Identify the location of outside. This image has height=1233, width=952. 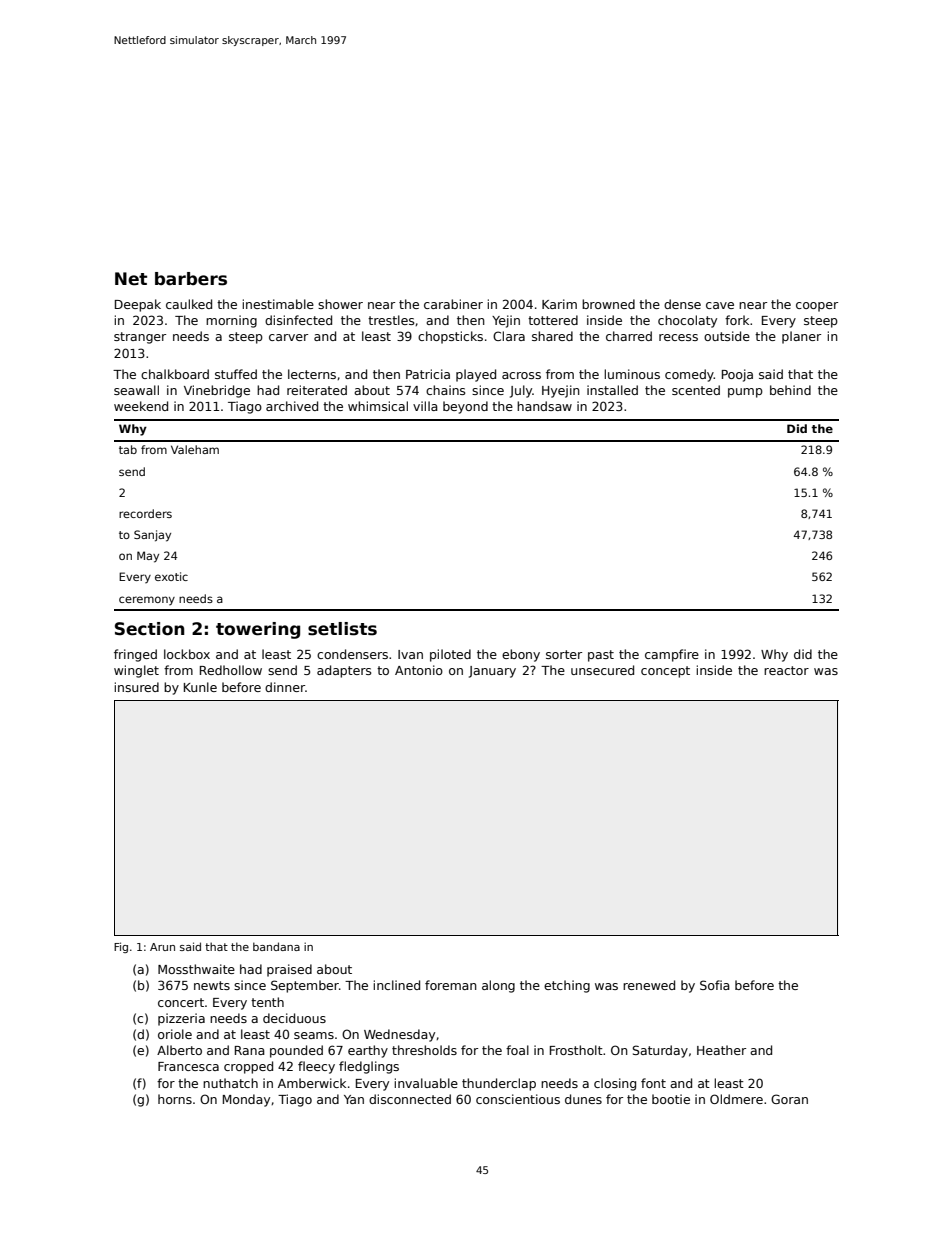
(727, 336).
